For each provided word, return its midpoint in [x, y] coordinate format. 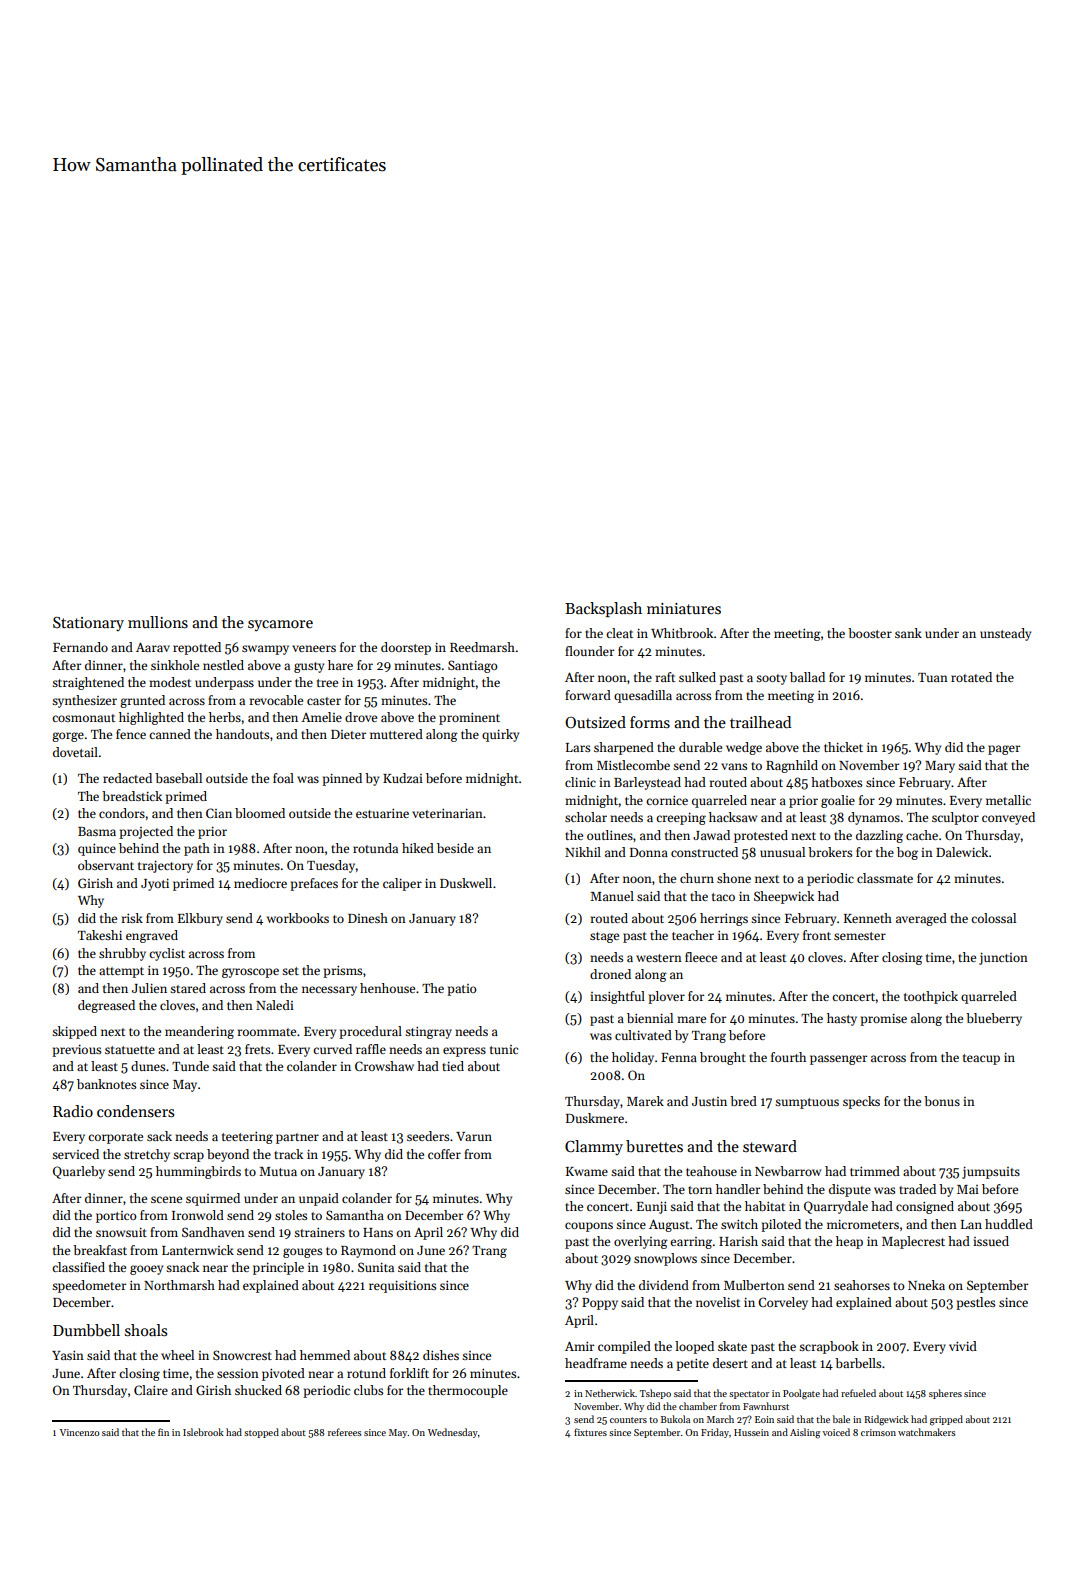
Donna [649, 852]
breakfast [100, 1250]
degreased [106, 1006]
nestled [223, 665]
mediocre [260, 883]
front [817, 935]
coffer [444, 1154]
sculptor [955, 818]
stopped [261, 1433]
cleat [619, 633]
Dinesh [368, 918]
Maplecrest [913, 1242]
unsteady [1005, 634]
